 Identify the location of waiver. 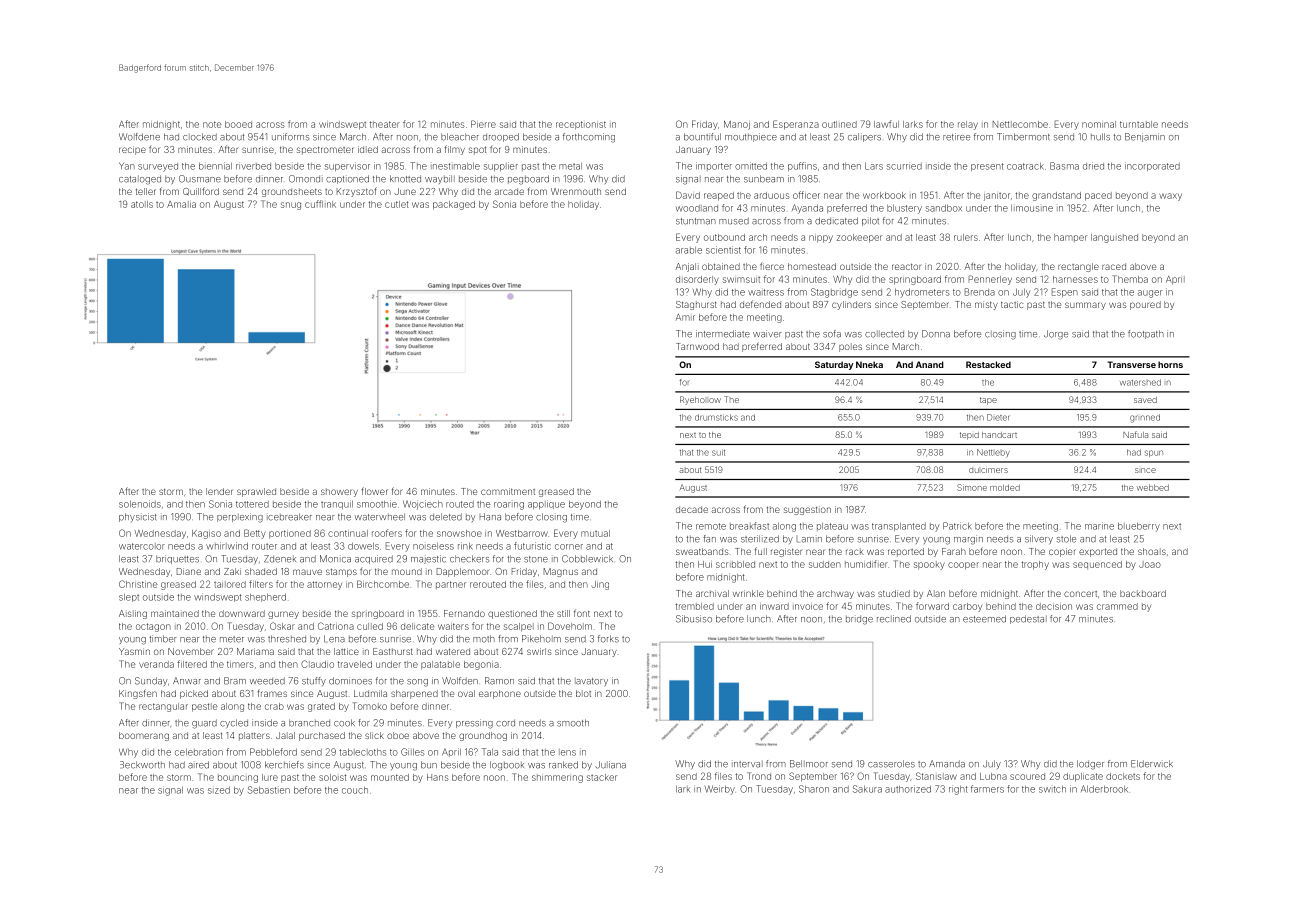
(767, 334).
